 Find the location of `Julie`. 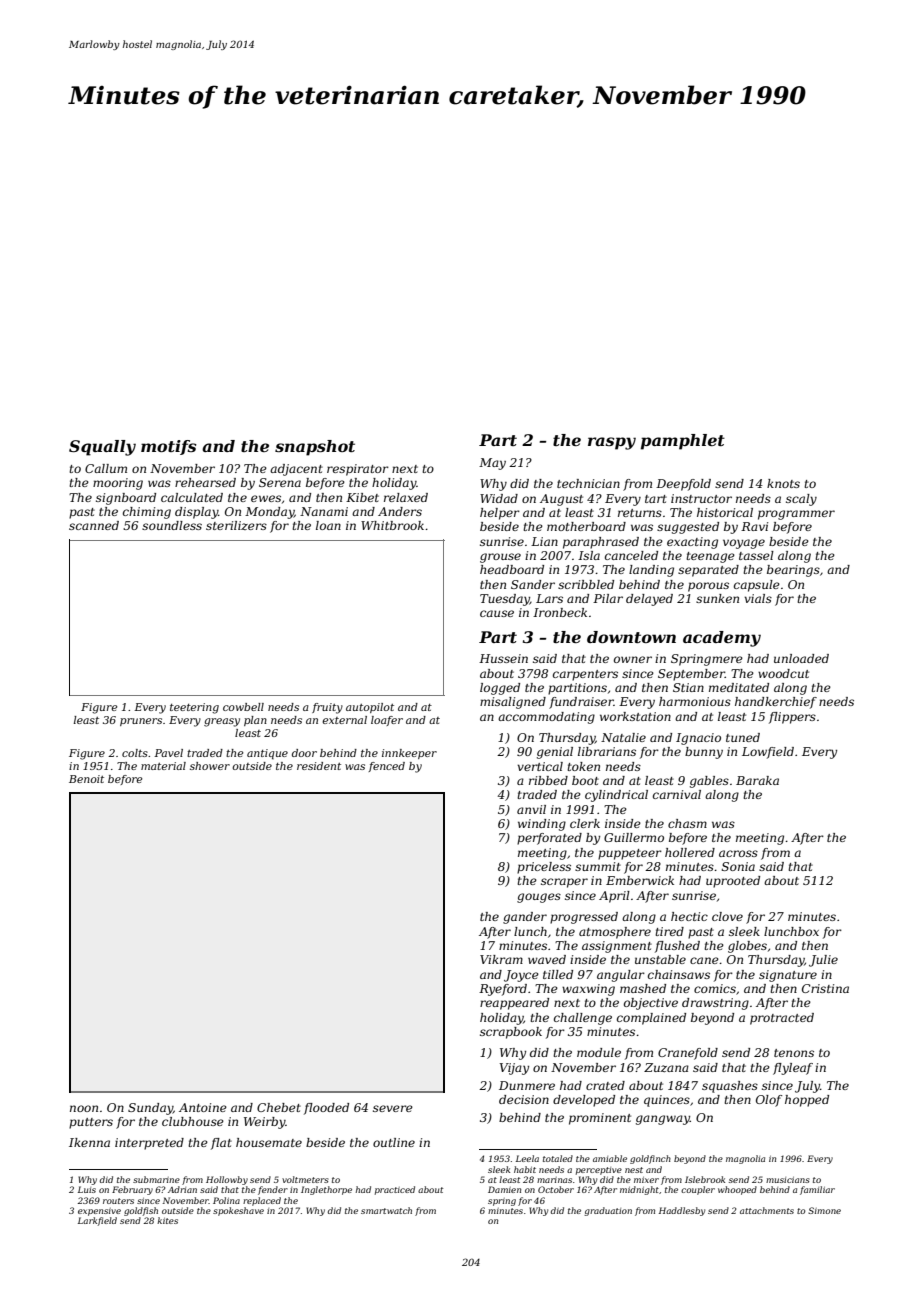

Julie is located at coordinates (823, 961).
